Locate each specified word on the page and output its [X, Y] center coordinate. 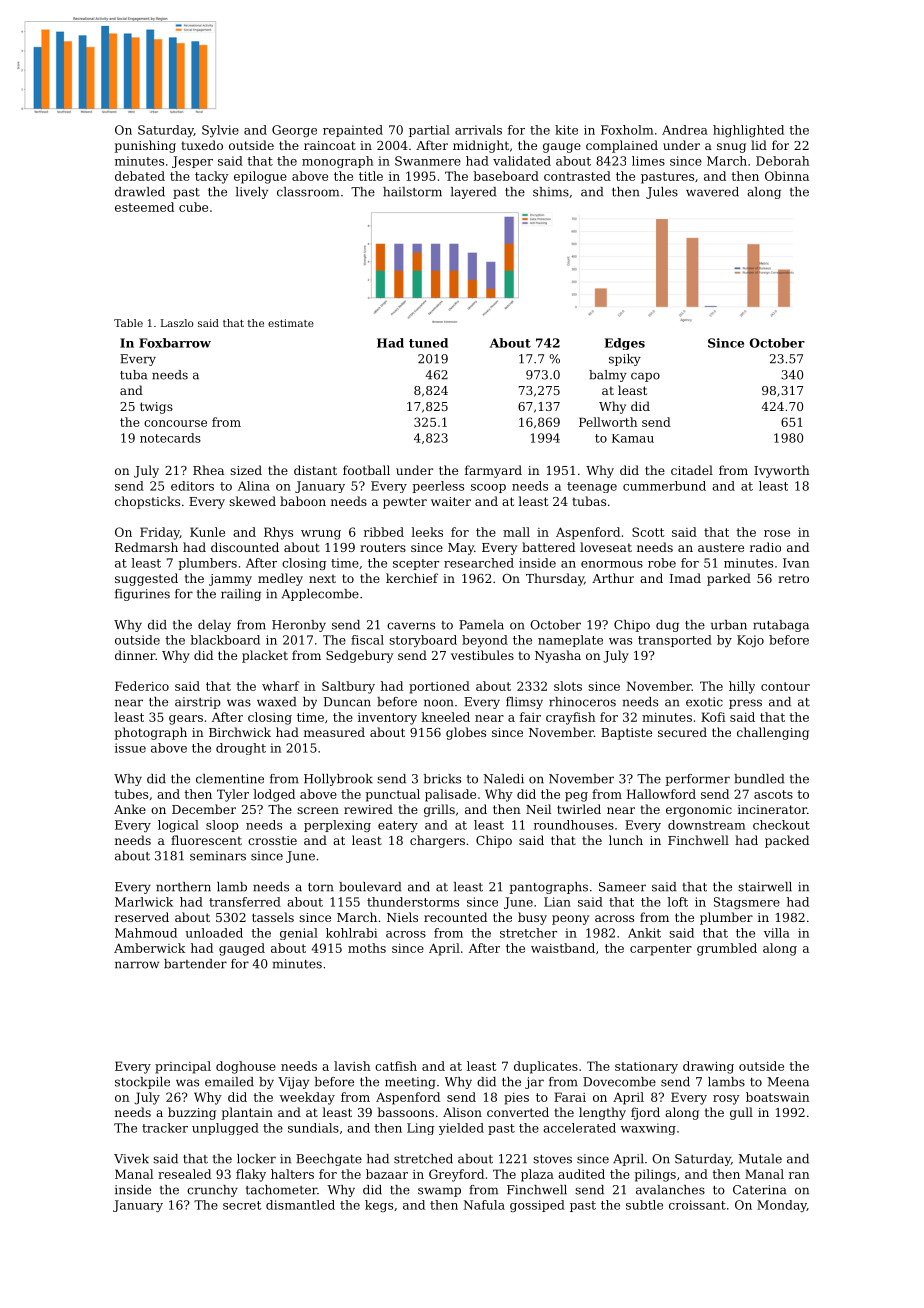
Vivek [131, 1159]
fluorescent [206, 840]
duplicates [546, 1067]
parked [729, 579]
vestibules [482, 655]
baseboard [506, 176]
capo [645, 377]
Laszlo [177, 323]
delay [214, 626]
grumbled [727, 949]
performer [697, 780]
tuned [428, 343]
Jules [662, 193]
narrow [137, 965]
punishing [145, 146]
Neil [538, 809]
